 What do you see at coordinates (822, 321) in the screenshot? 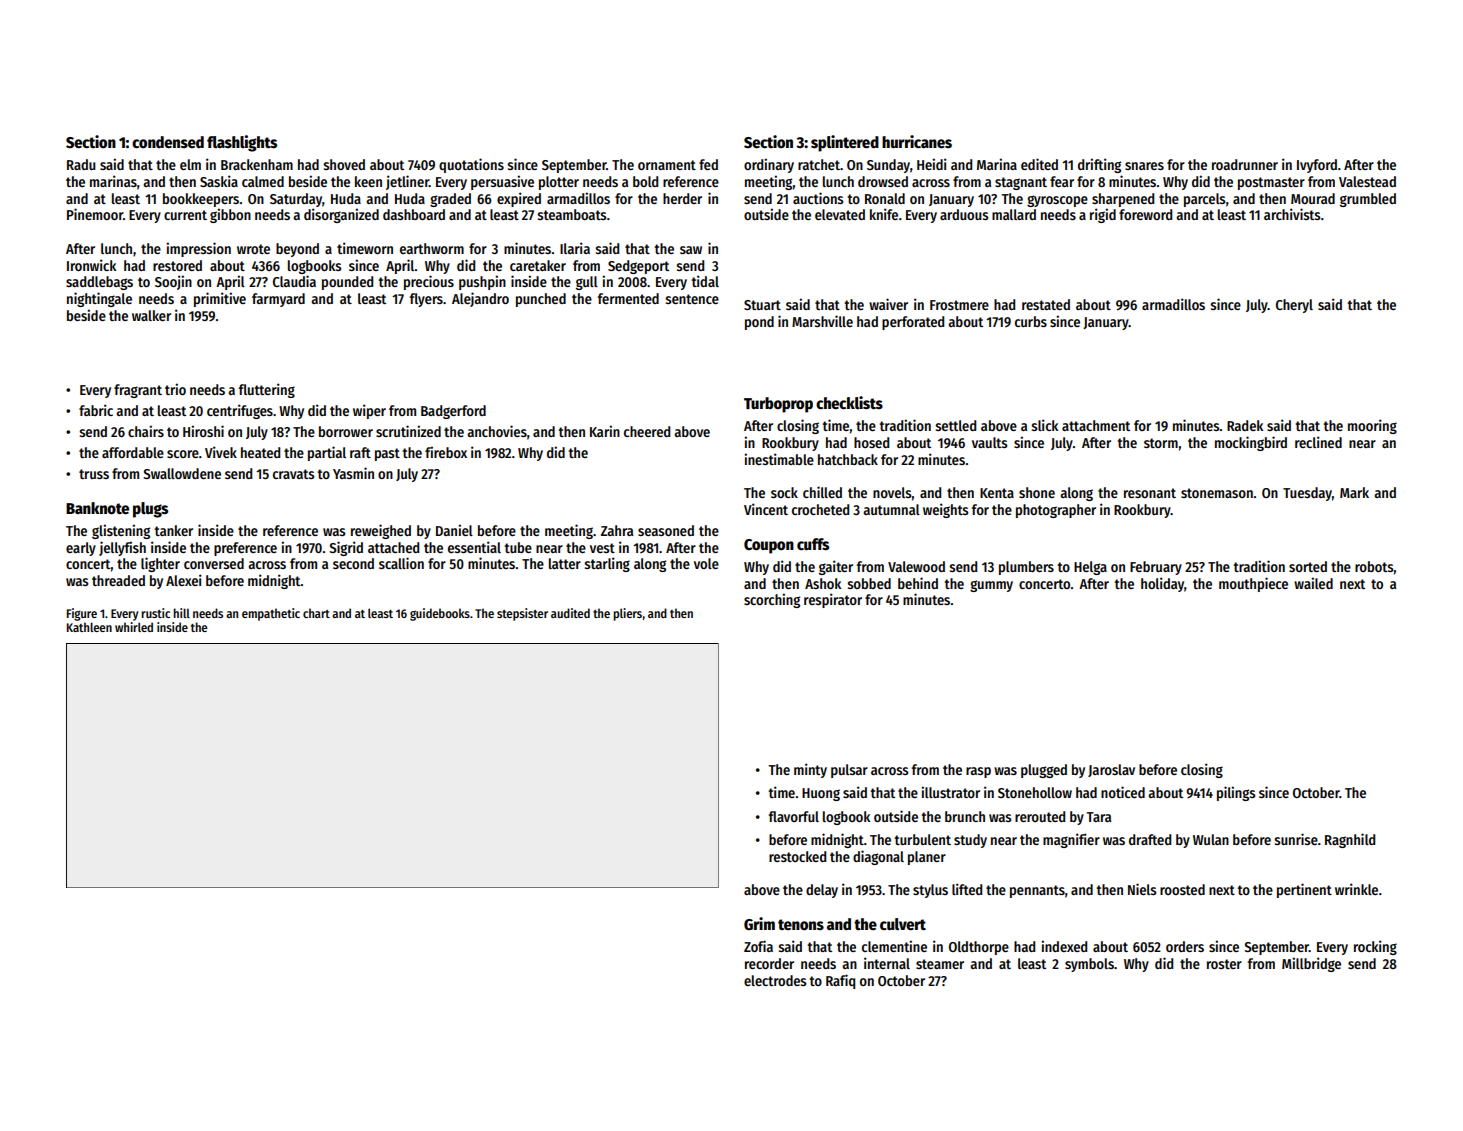
I see `Marshville` at bounding box center [822, 321].
